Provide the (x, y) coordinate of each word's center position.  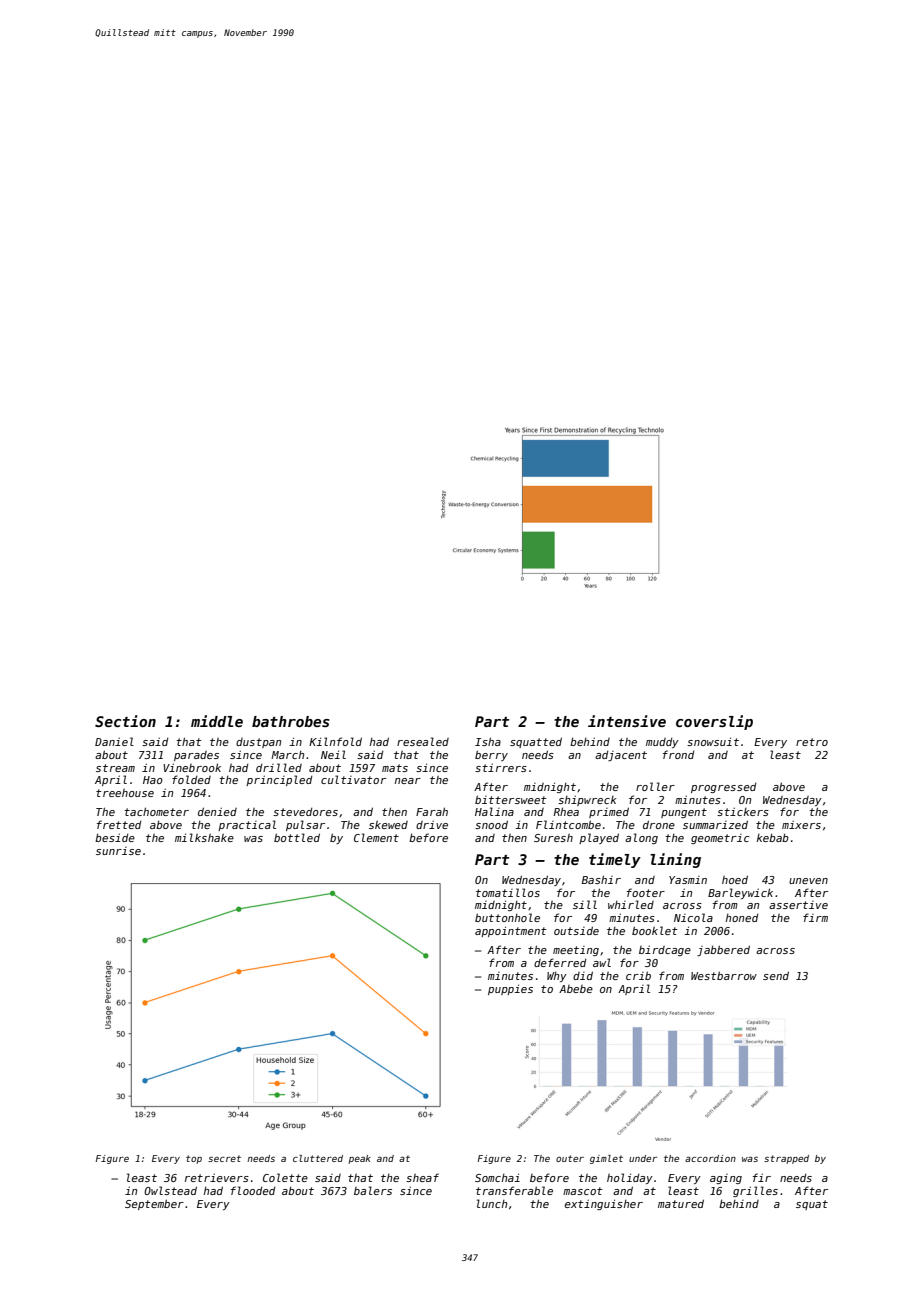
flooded (253, 1190)
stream (115, 768)
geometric (720, 839)
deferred (560, 962)
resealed (423, 741)
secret (224, 1158)
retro (812, 742)
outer (570, 1158)
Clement (376, 837)
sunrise (118, 851)
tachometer (156, 811)
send (776, 975)
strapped (786, 1159)
